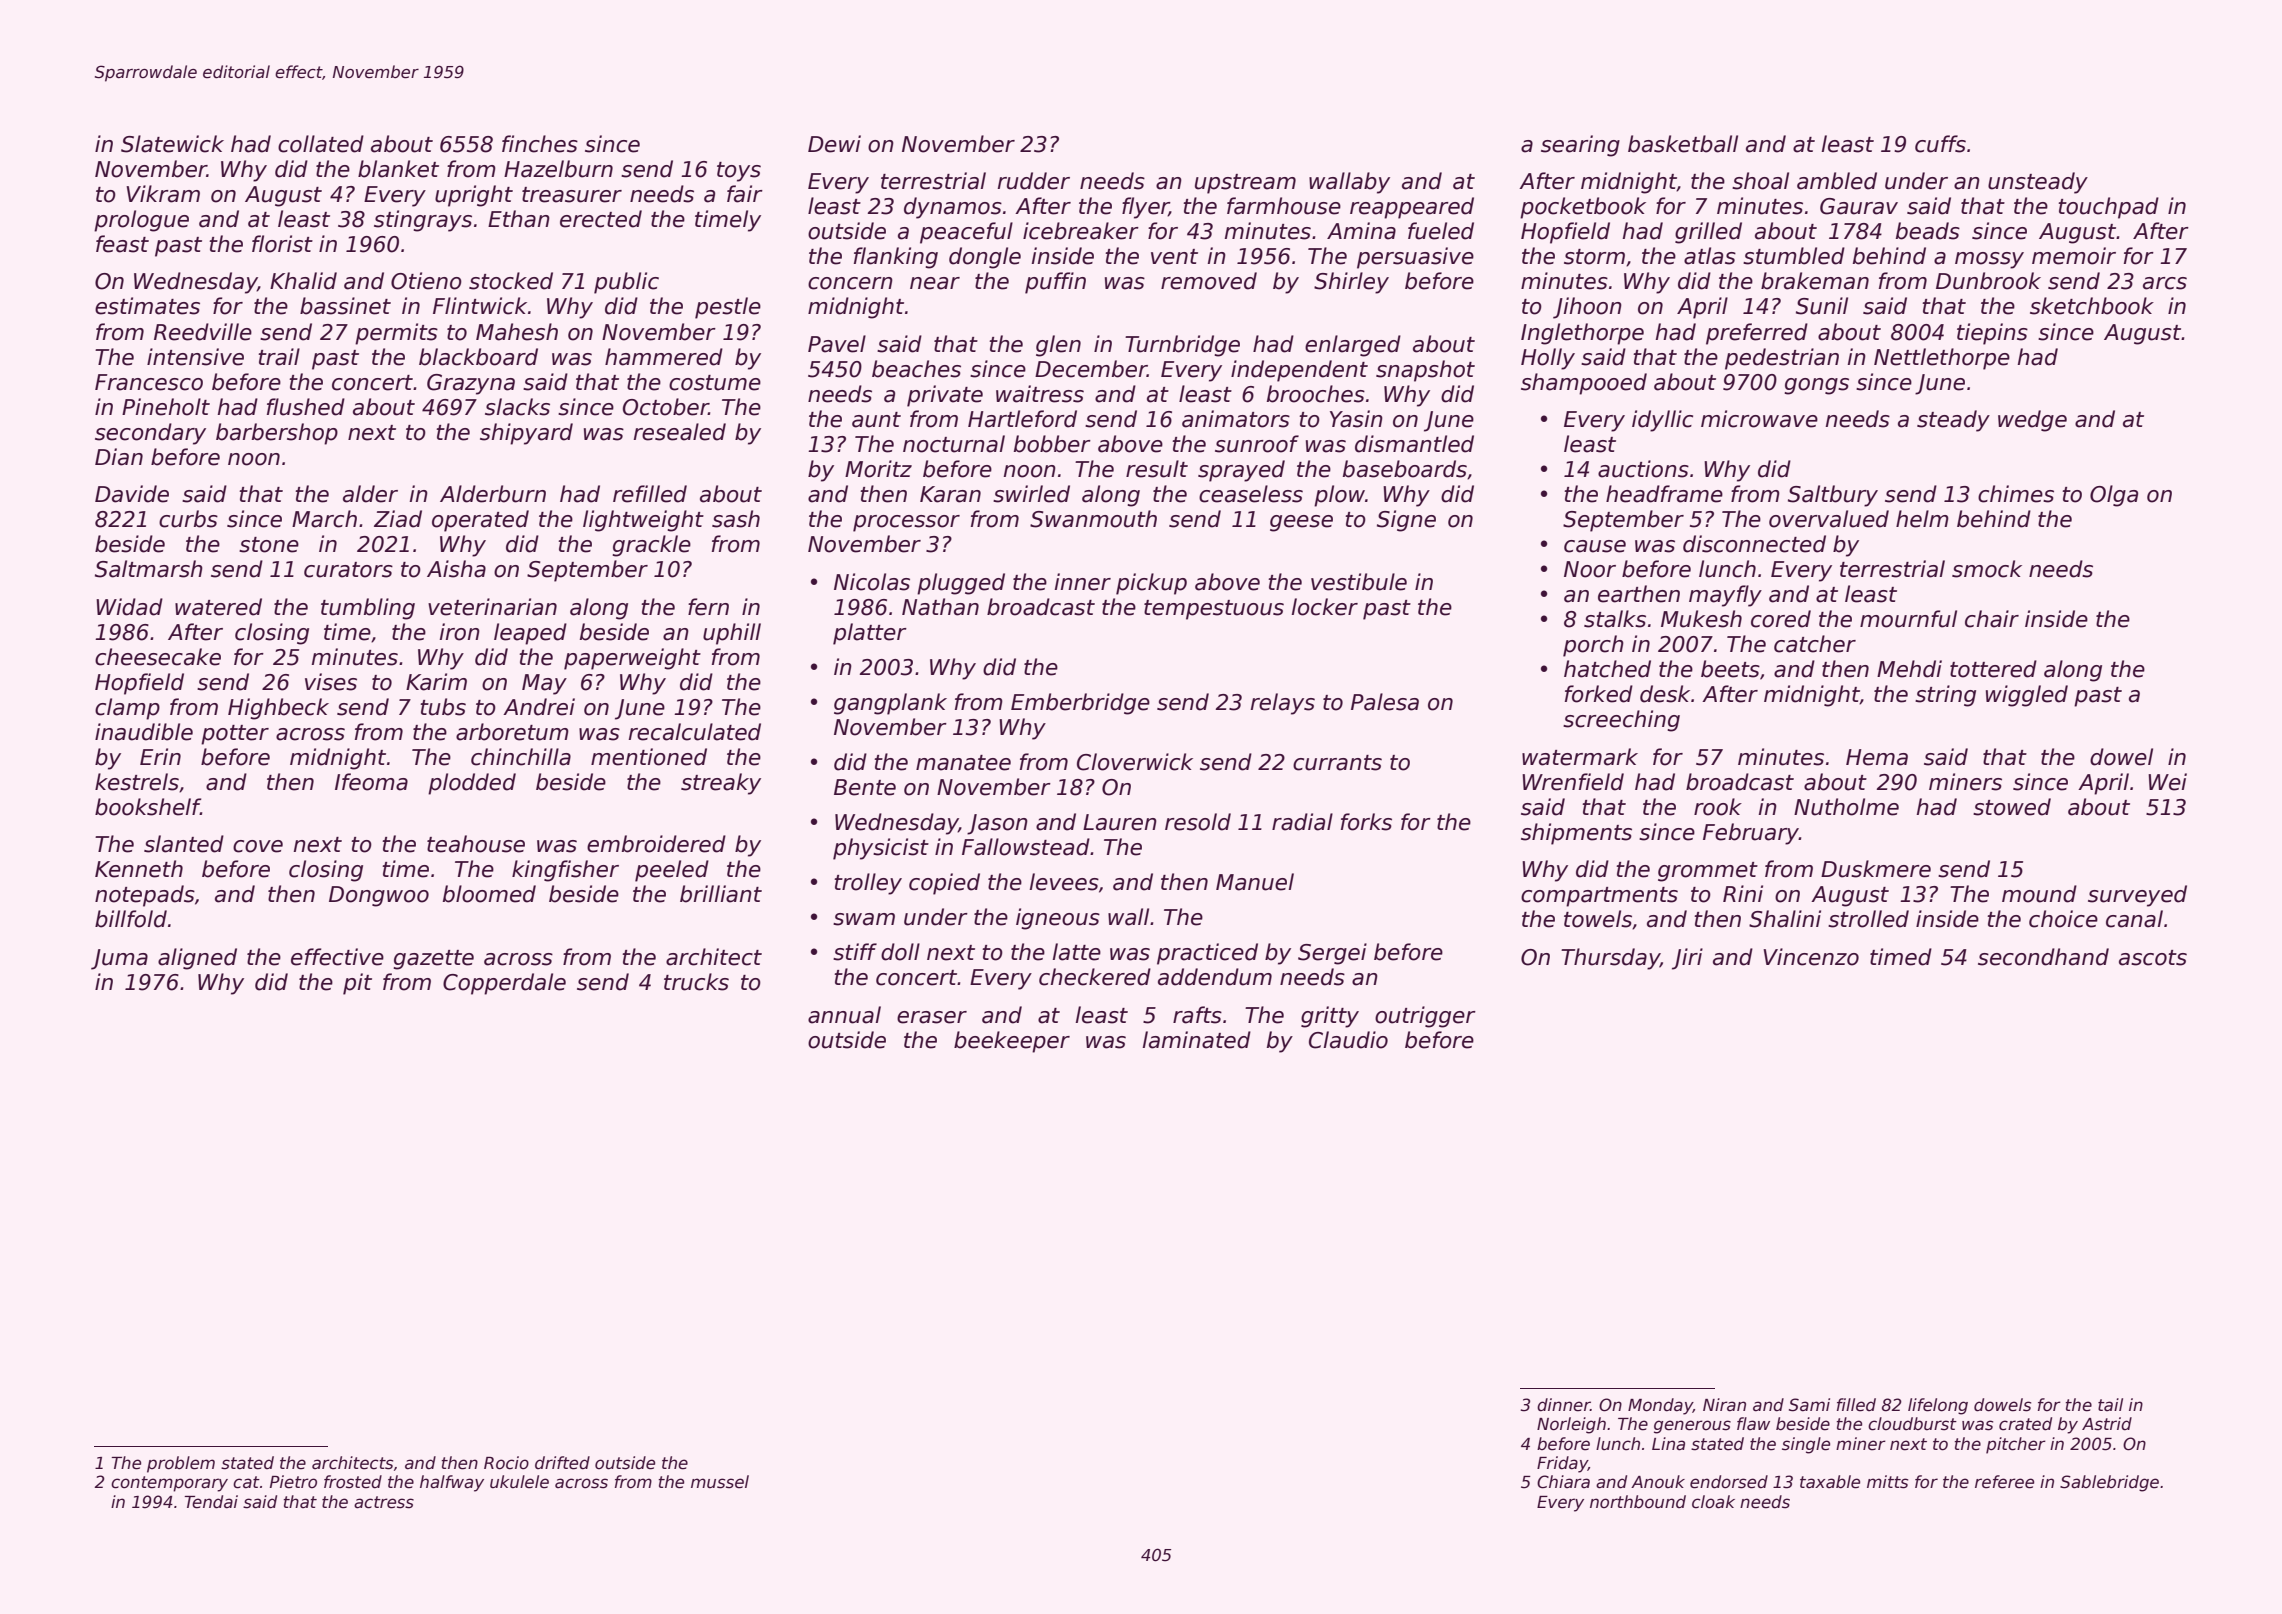 This screenshot has height=1614, width=2282. What do you see at coordinates (197, 959) in the screenshot?
I see `aligned` at bounding box center [197, 959].
